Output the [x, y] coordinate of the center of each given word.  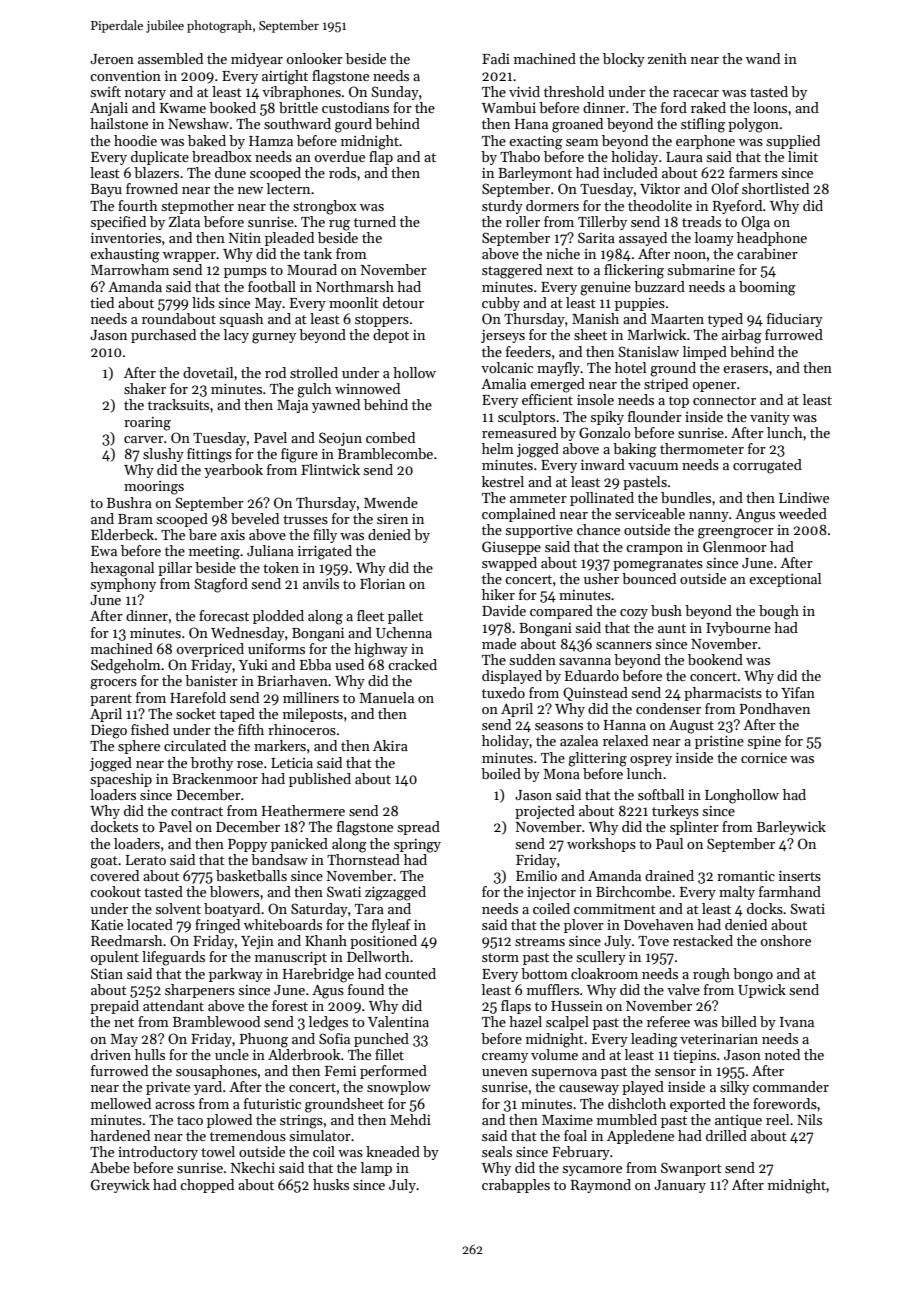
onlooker [315, 58]
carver [144, 439]
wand [763, 58]
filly [325, 536]
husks [331, 1184]
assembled [170, 58]
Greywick [120, 1186]
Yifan [798, 692]
